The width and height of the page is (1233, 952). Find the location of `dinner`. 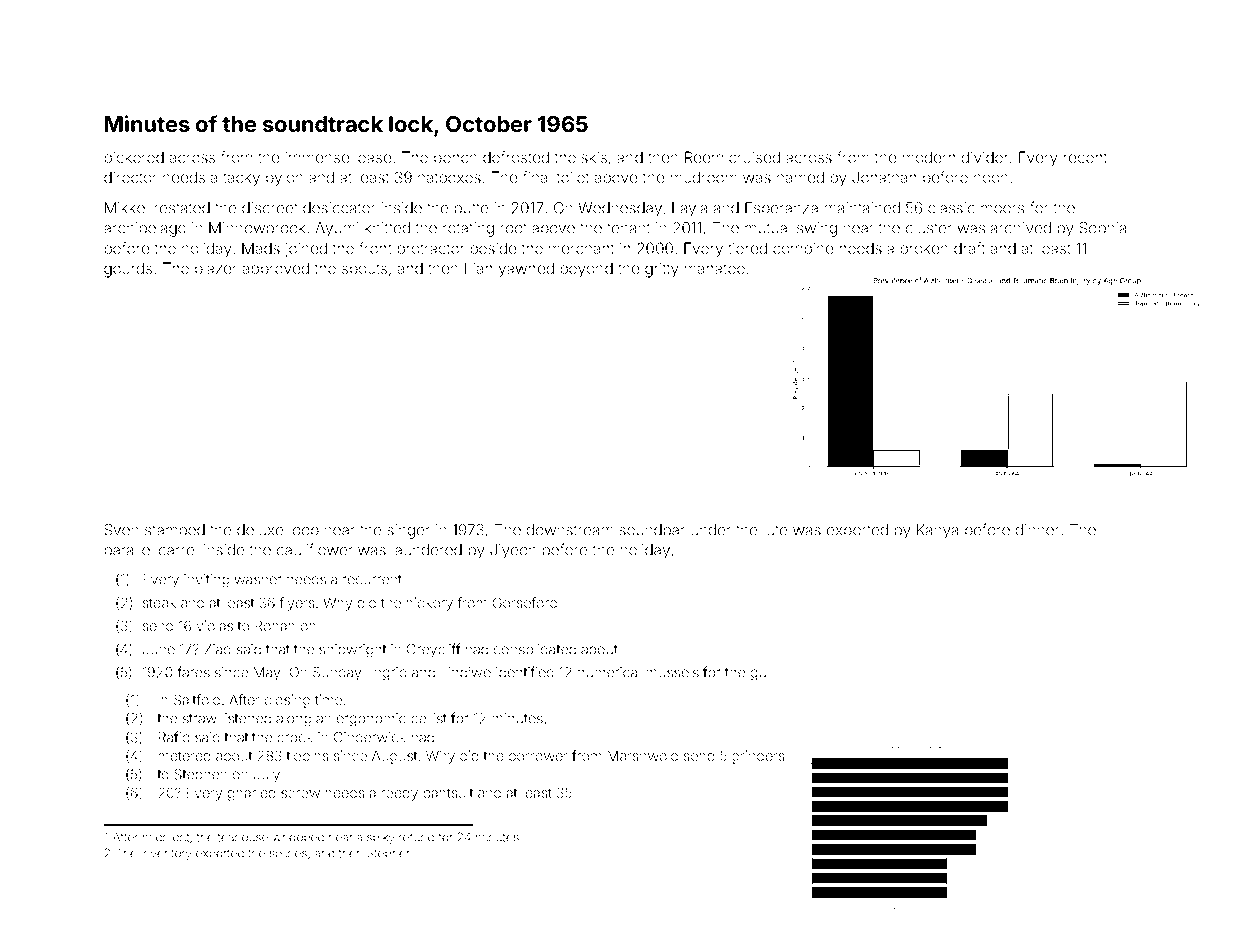

dinner is located at coordinates (1037, 530).
